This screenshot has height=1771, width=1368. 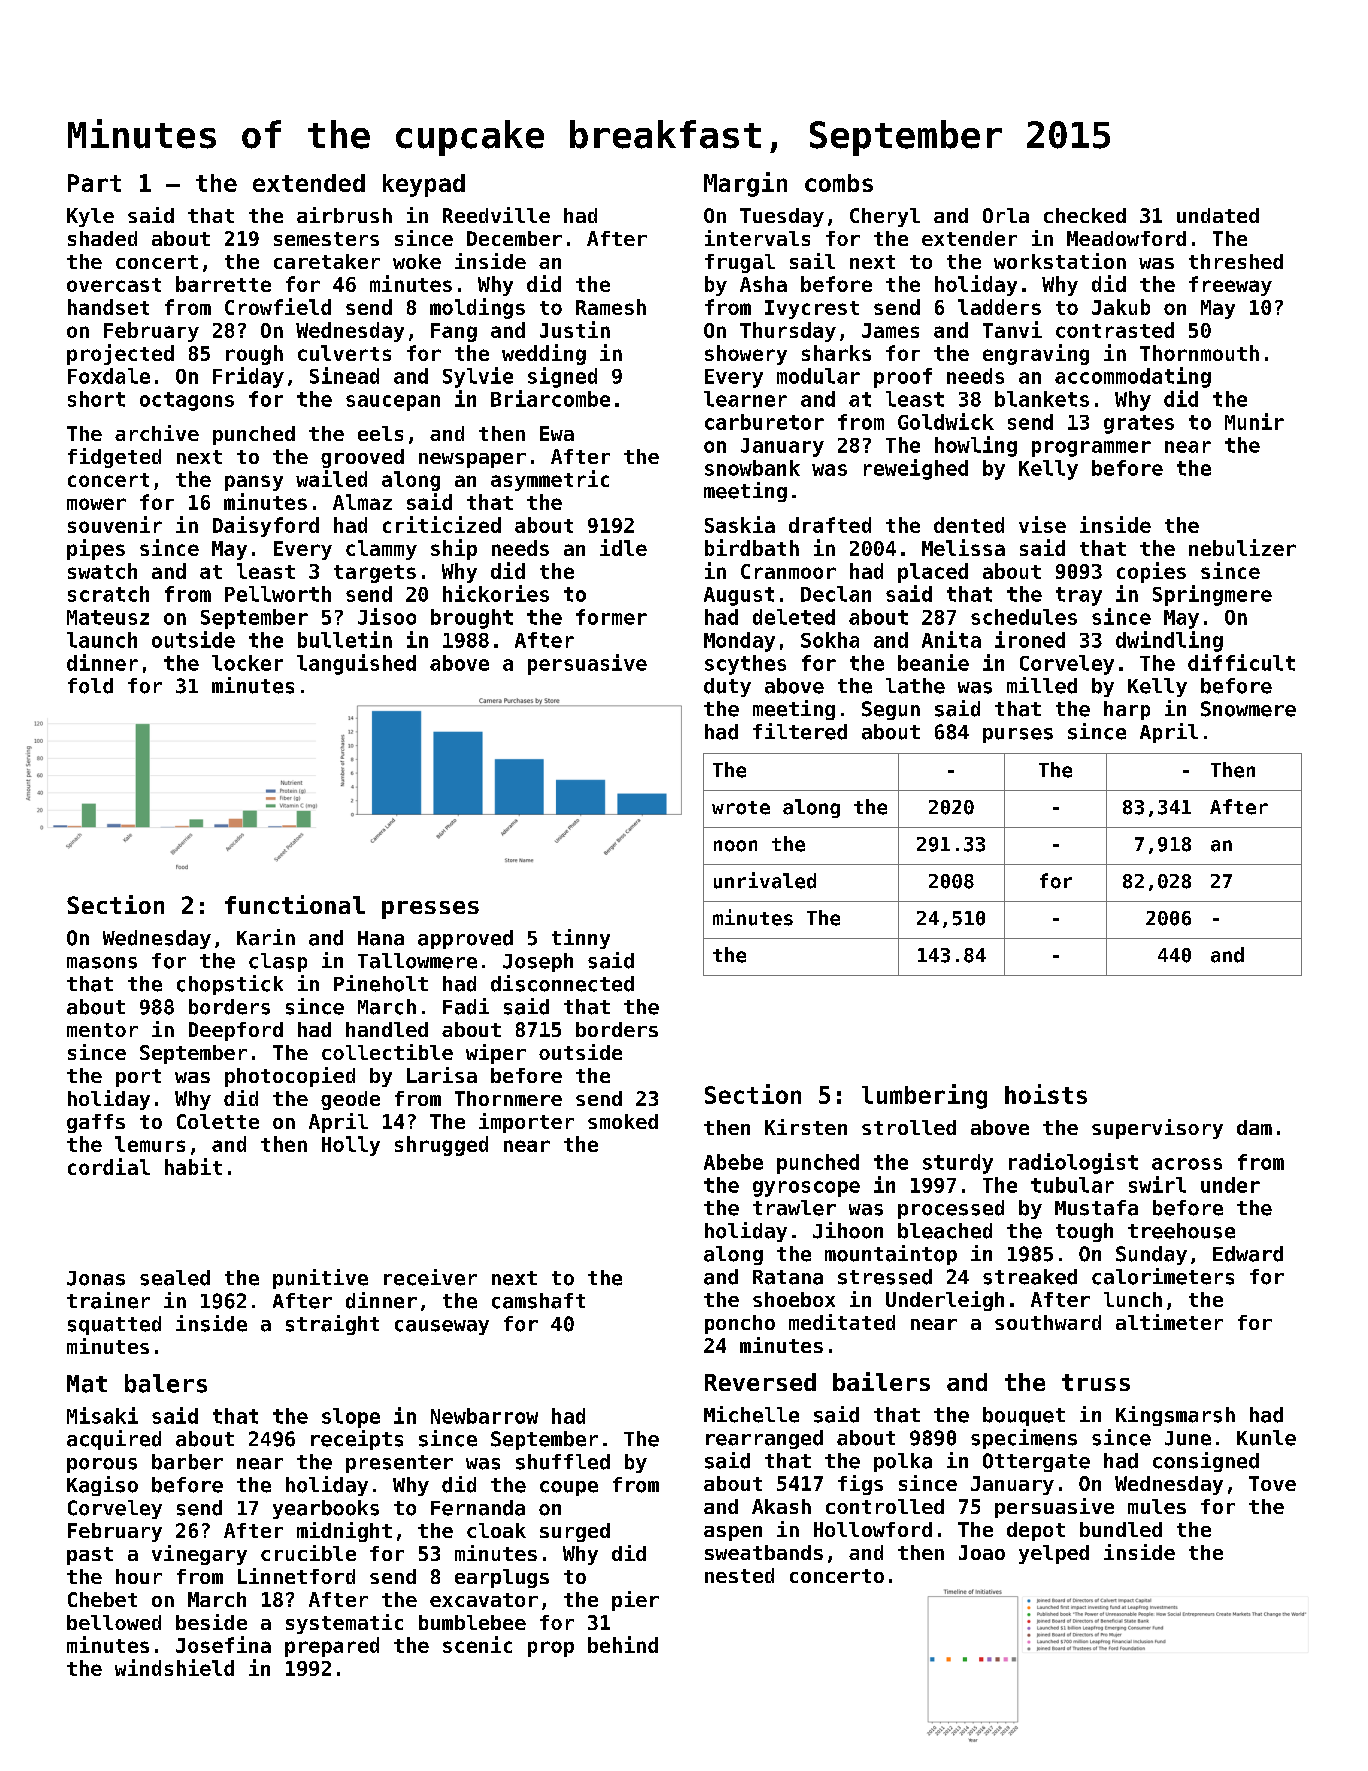 What do you see at coordinates (1018, 735) in the screenshot?
I see `purses` at bounding box center [1018, 735].
